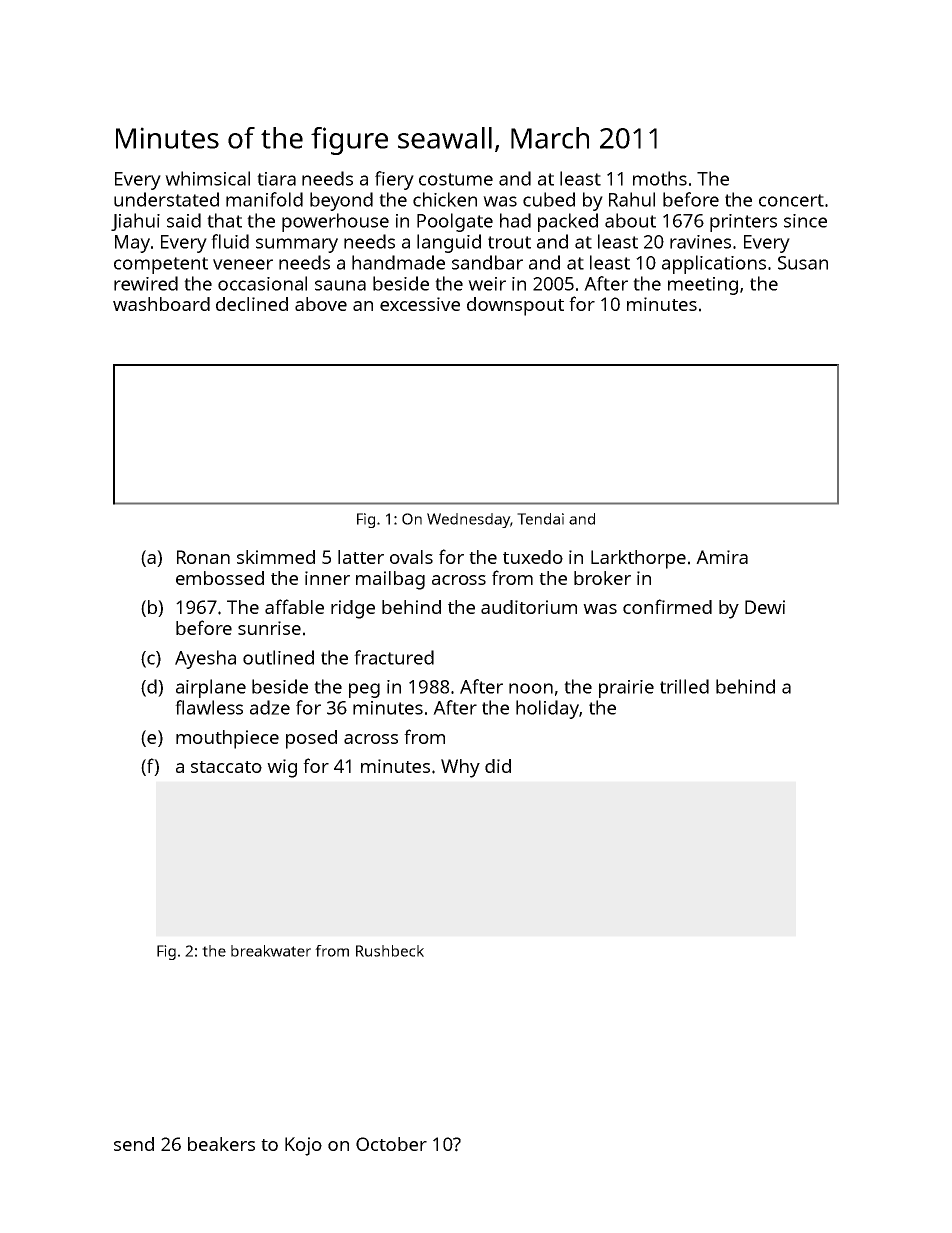 This screenshot has width=952, height=1233. What do you see at coordinates (791, 200) in the screenshot?
I see `concert` at bounding box center [791, 200].
